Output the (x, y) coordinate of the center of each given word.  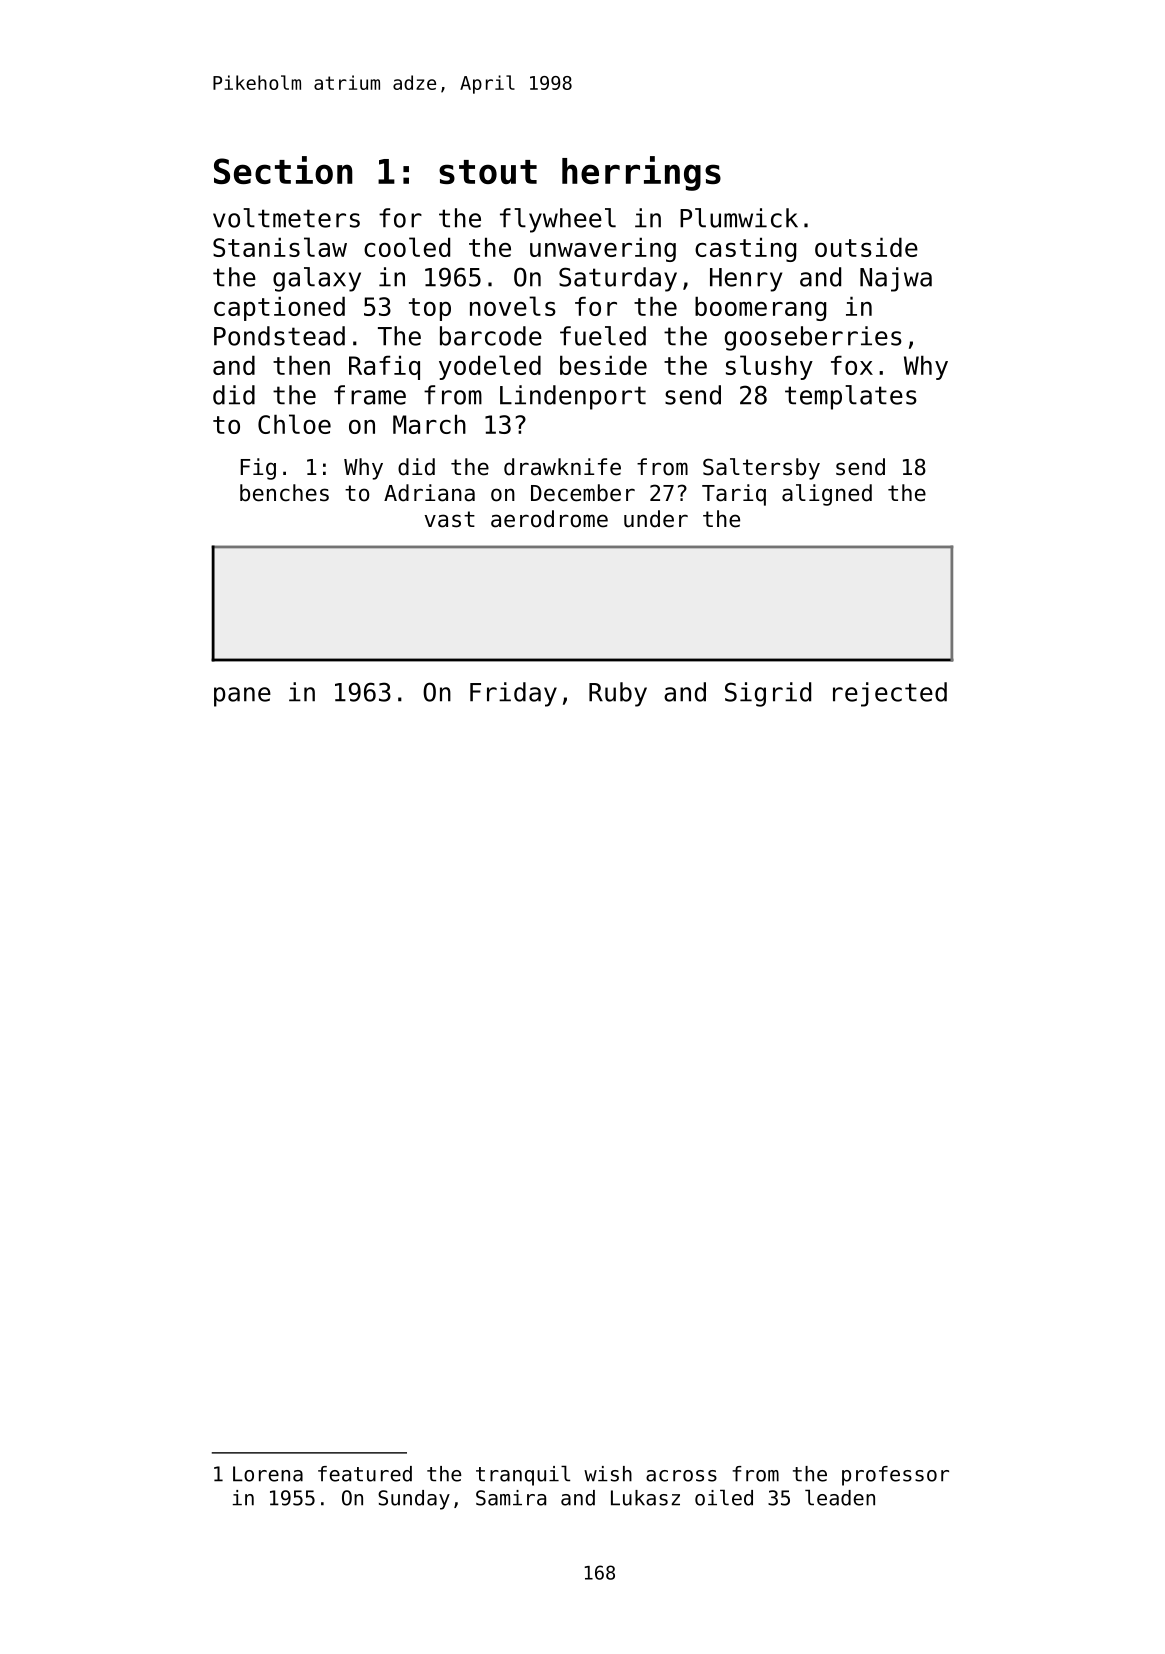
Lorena (268, 1474)
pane (242, 697)
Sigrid (768, 694)
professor (895, 1476)
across (681, 1476)
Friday (513, 694)
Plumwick (739, 218)
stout (488, 172)
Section (283, 170)
